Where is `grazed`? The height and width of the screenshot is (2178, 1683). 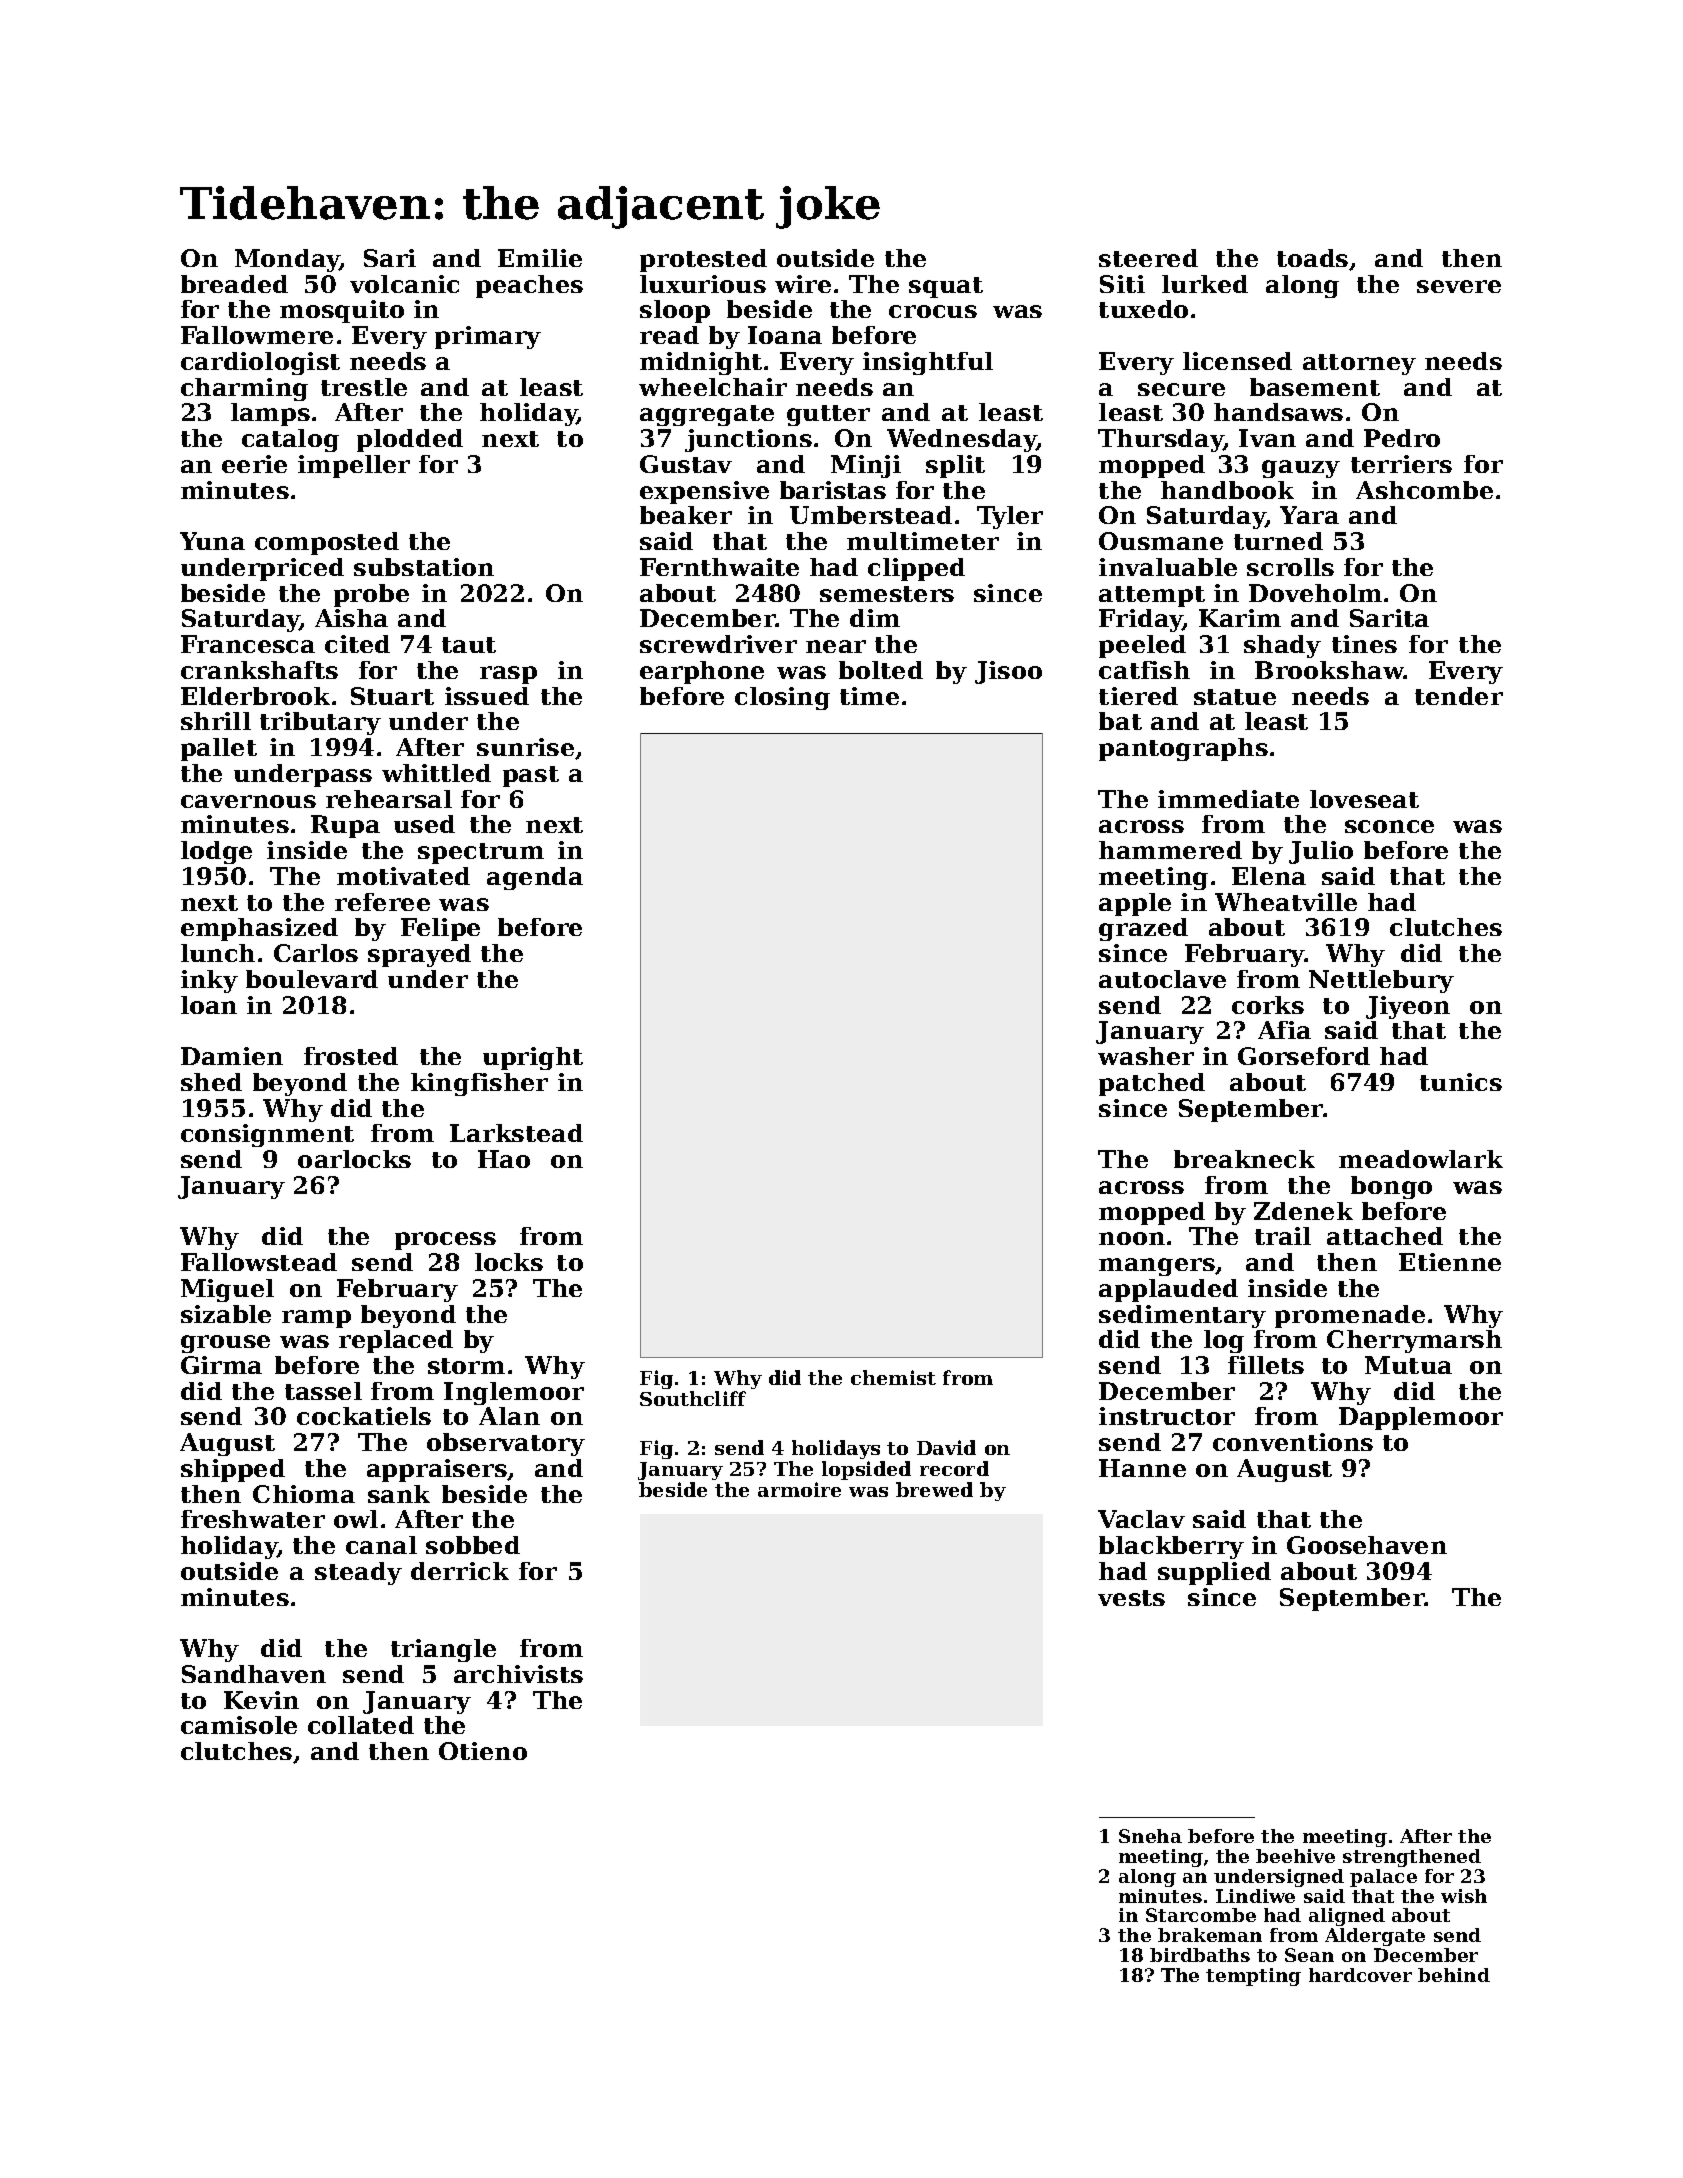 grazed is located at coordinates (1143, 929).
